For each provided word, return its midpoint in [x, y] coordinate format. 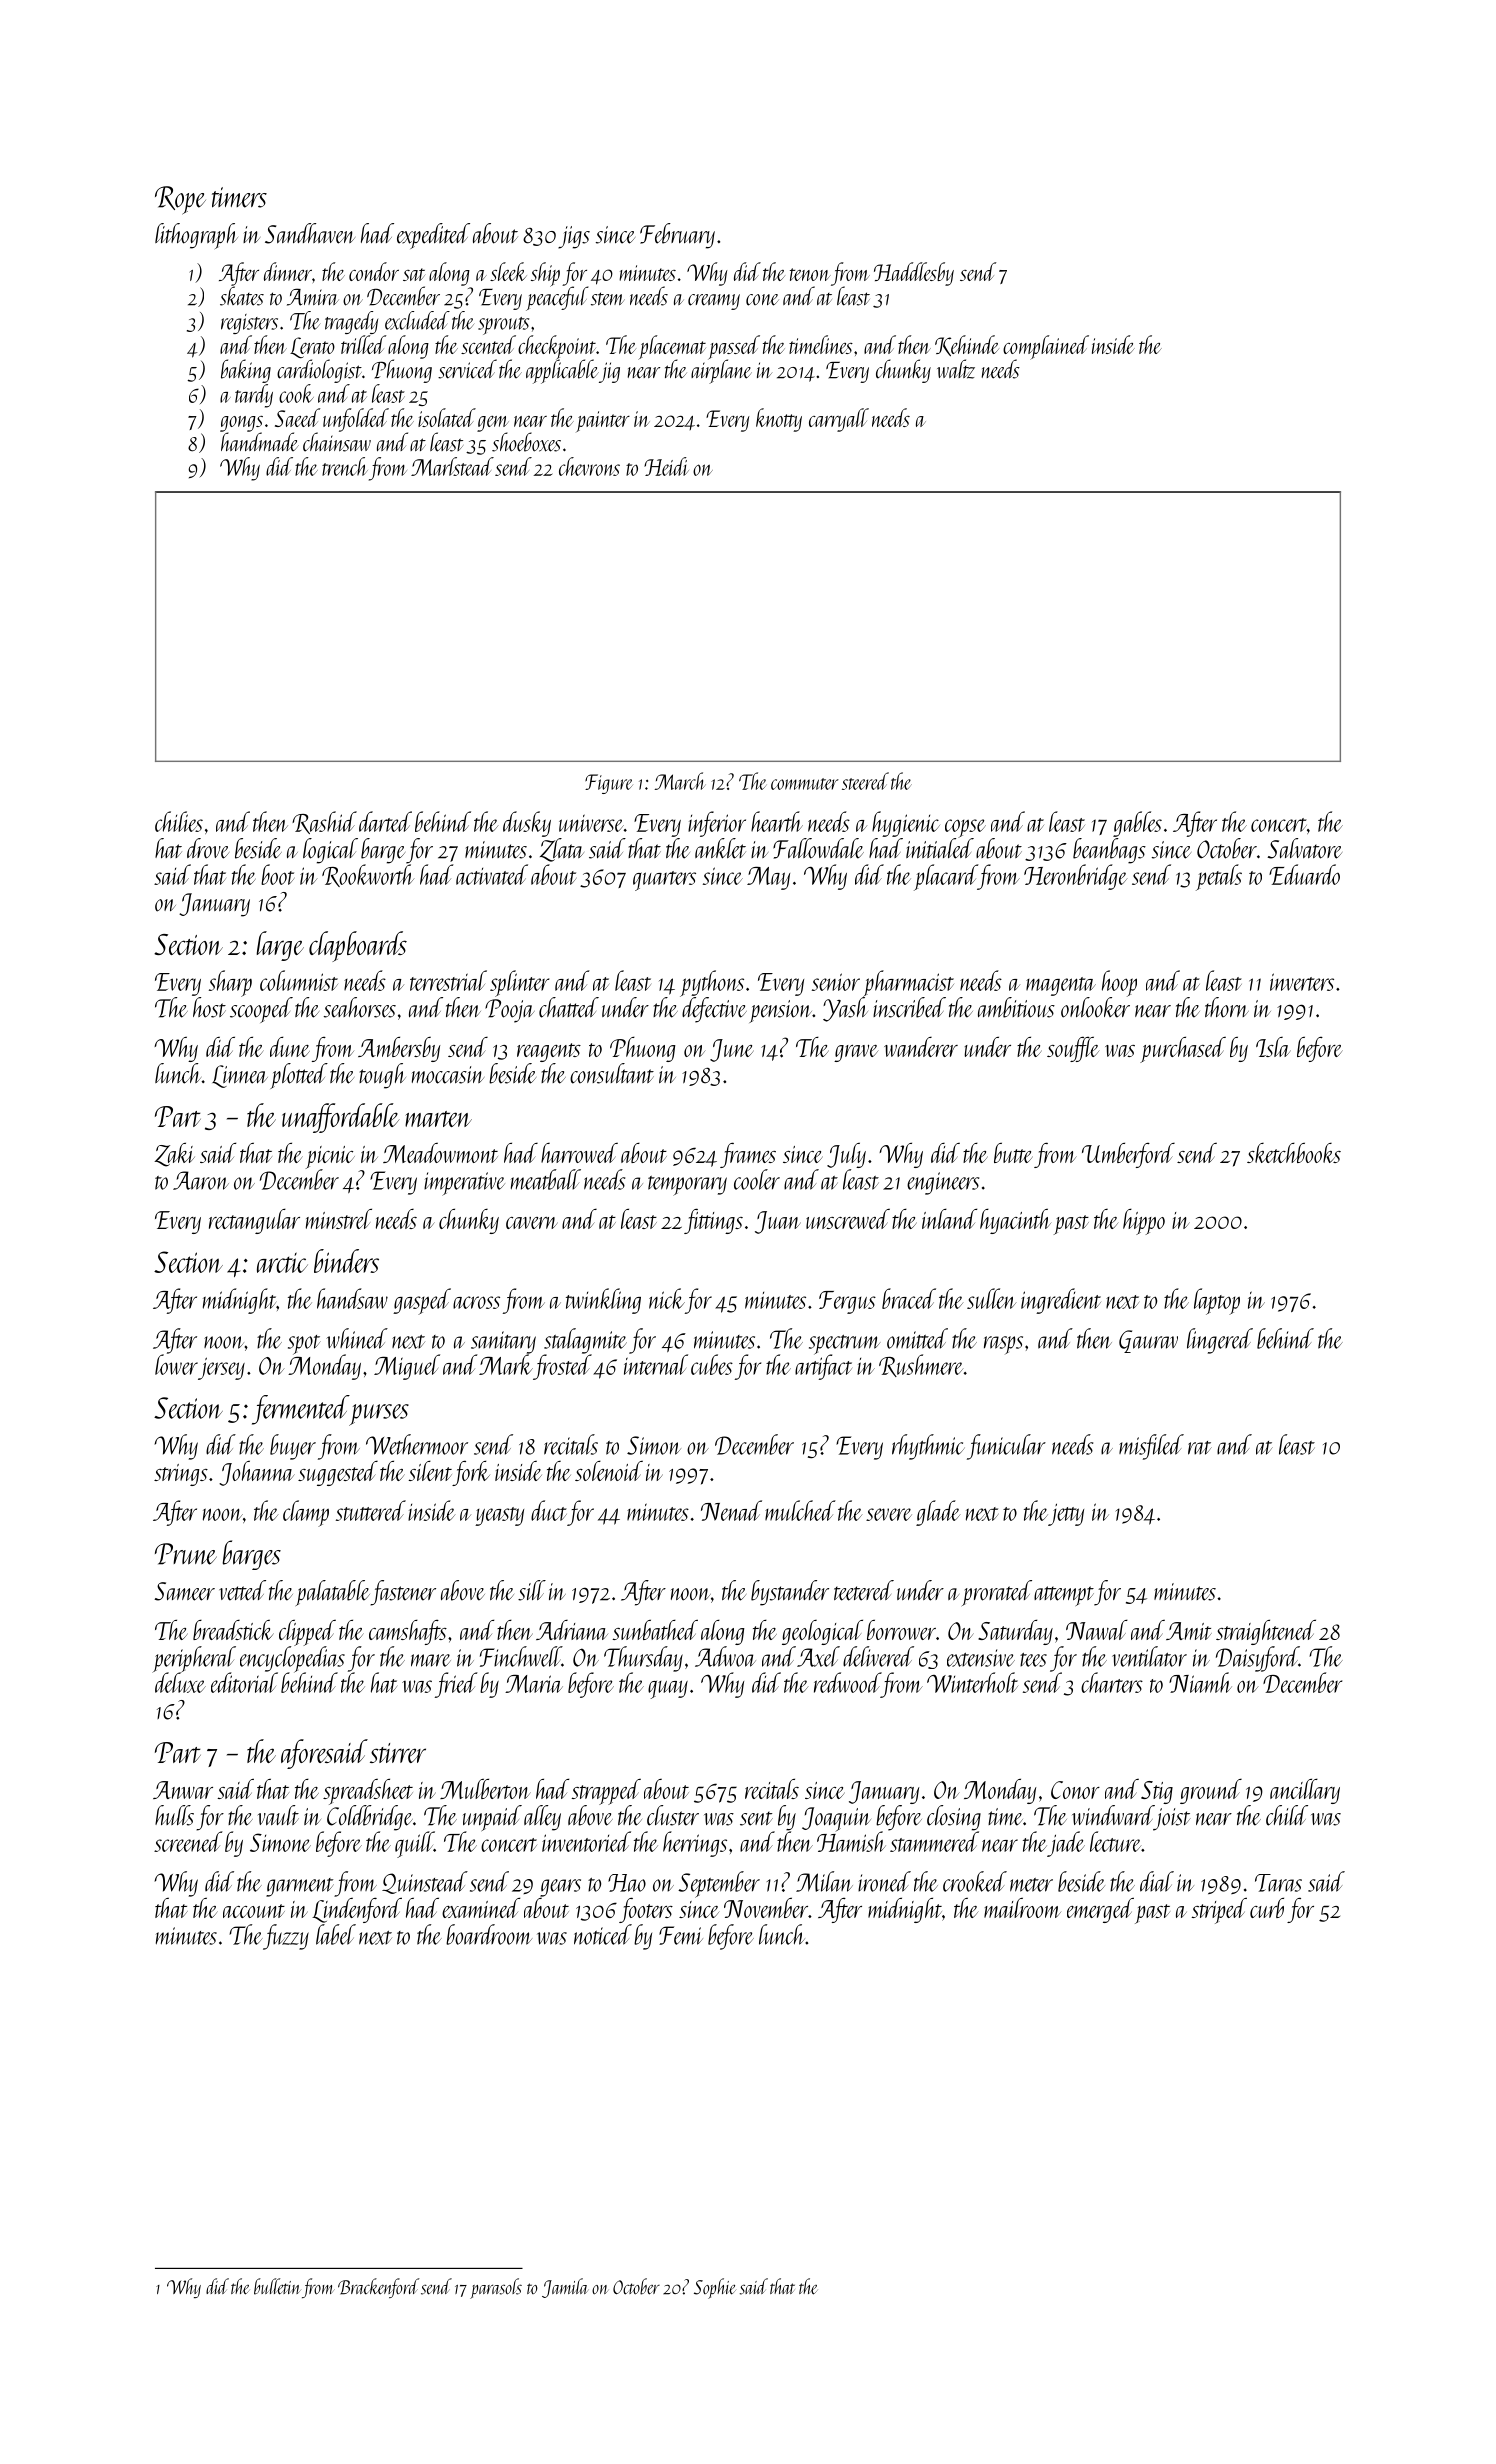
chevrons [589, 466]
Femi [681, 1935]
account [254, 1911]
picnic [330, 1157]
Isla [1273, 1047]
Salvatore [1304, 848]
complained [1046, 347]
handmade [260, 441]
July [846, 1155]
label [336, 1934]
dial [1157, 1881]
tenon [810, 274]
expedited [433, 236]
